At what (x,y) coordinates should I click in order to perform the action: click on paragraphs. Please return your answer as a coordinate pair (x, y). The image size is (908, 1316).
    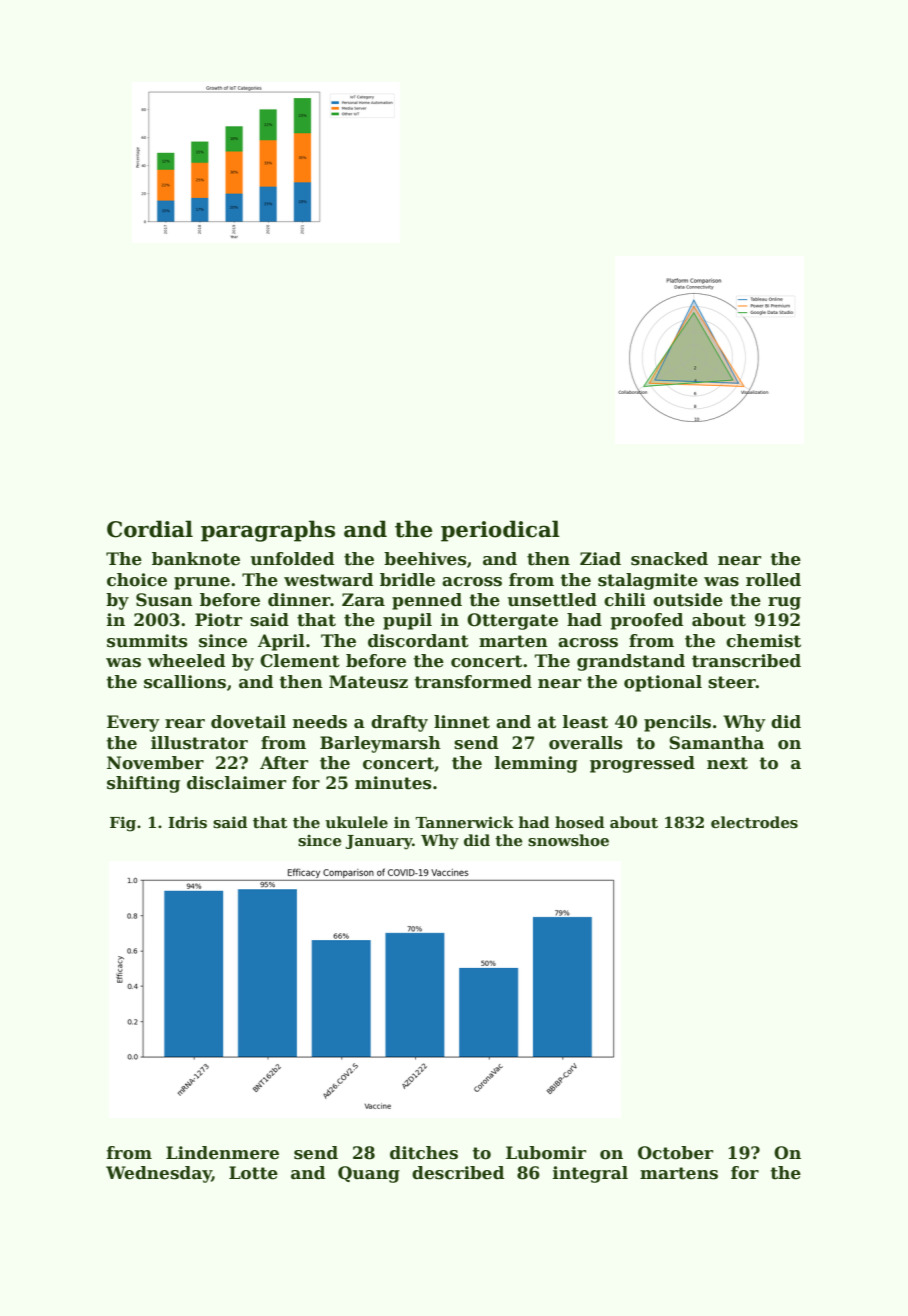
    Looking at the image, I should click on (268, 531).
